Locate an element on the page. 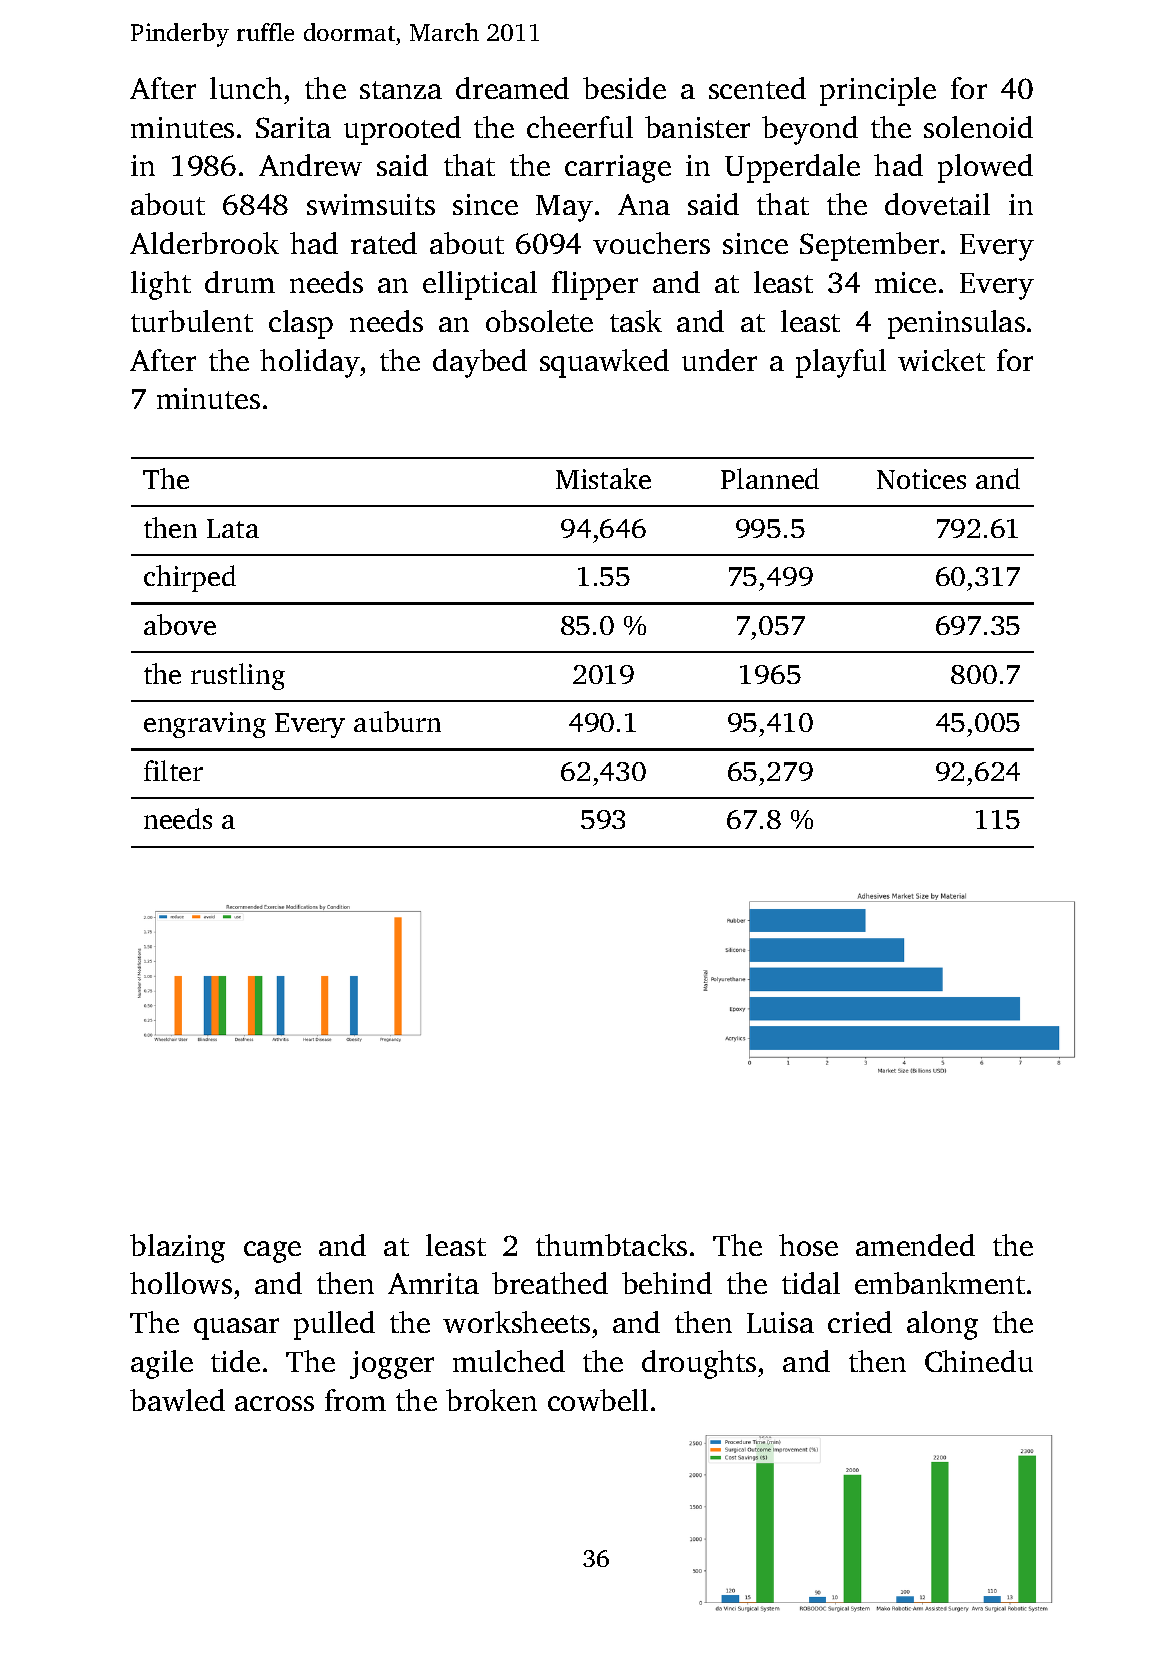 The height and width of the image is (1654, 1165). Alderbrook is located at coordinates (204, 243).
